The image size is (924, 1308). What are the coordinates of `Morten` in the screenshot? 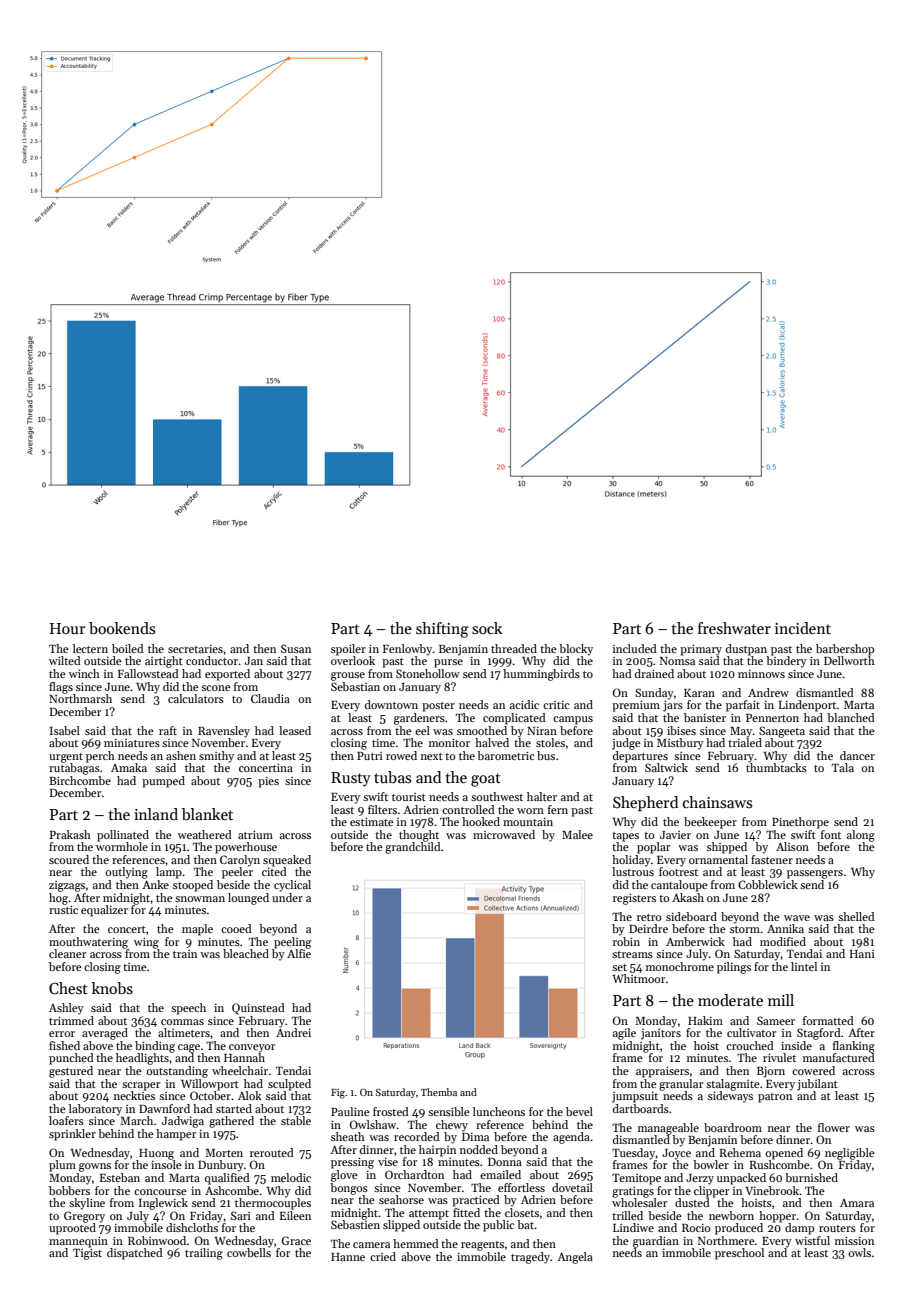 It's located at (224, 1153).
